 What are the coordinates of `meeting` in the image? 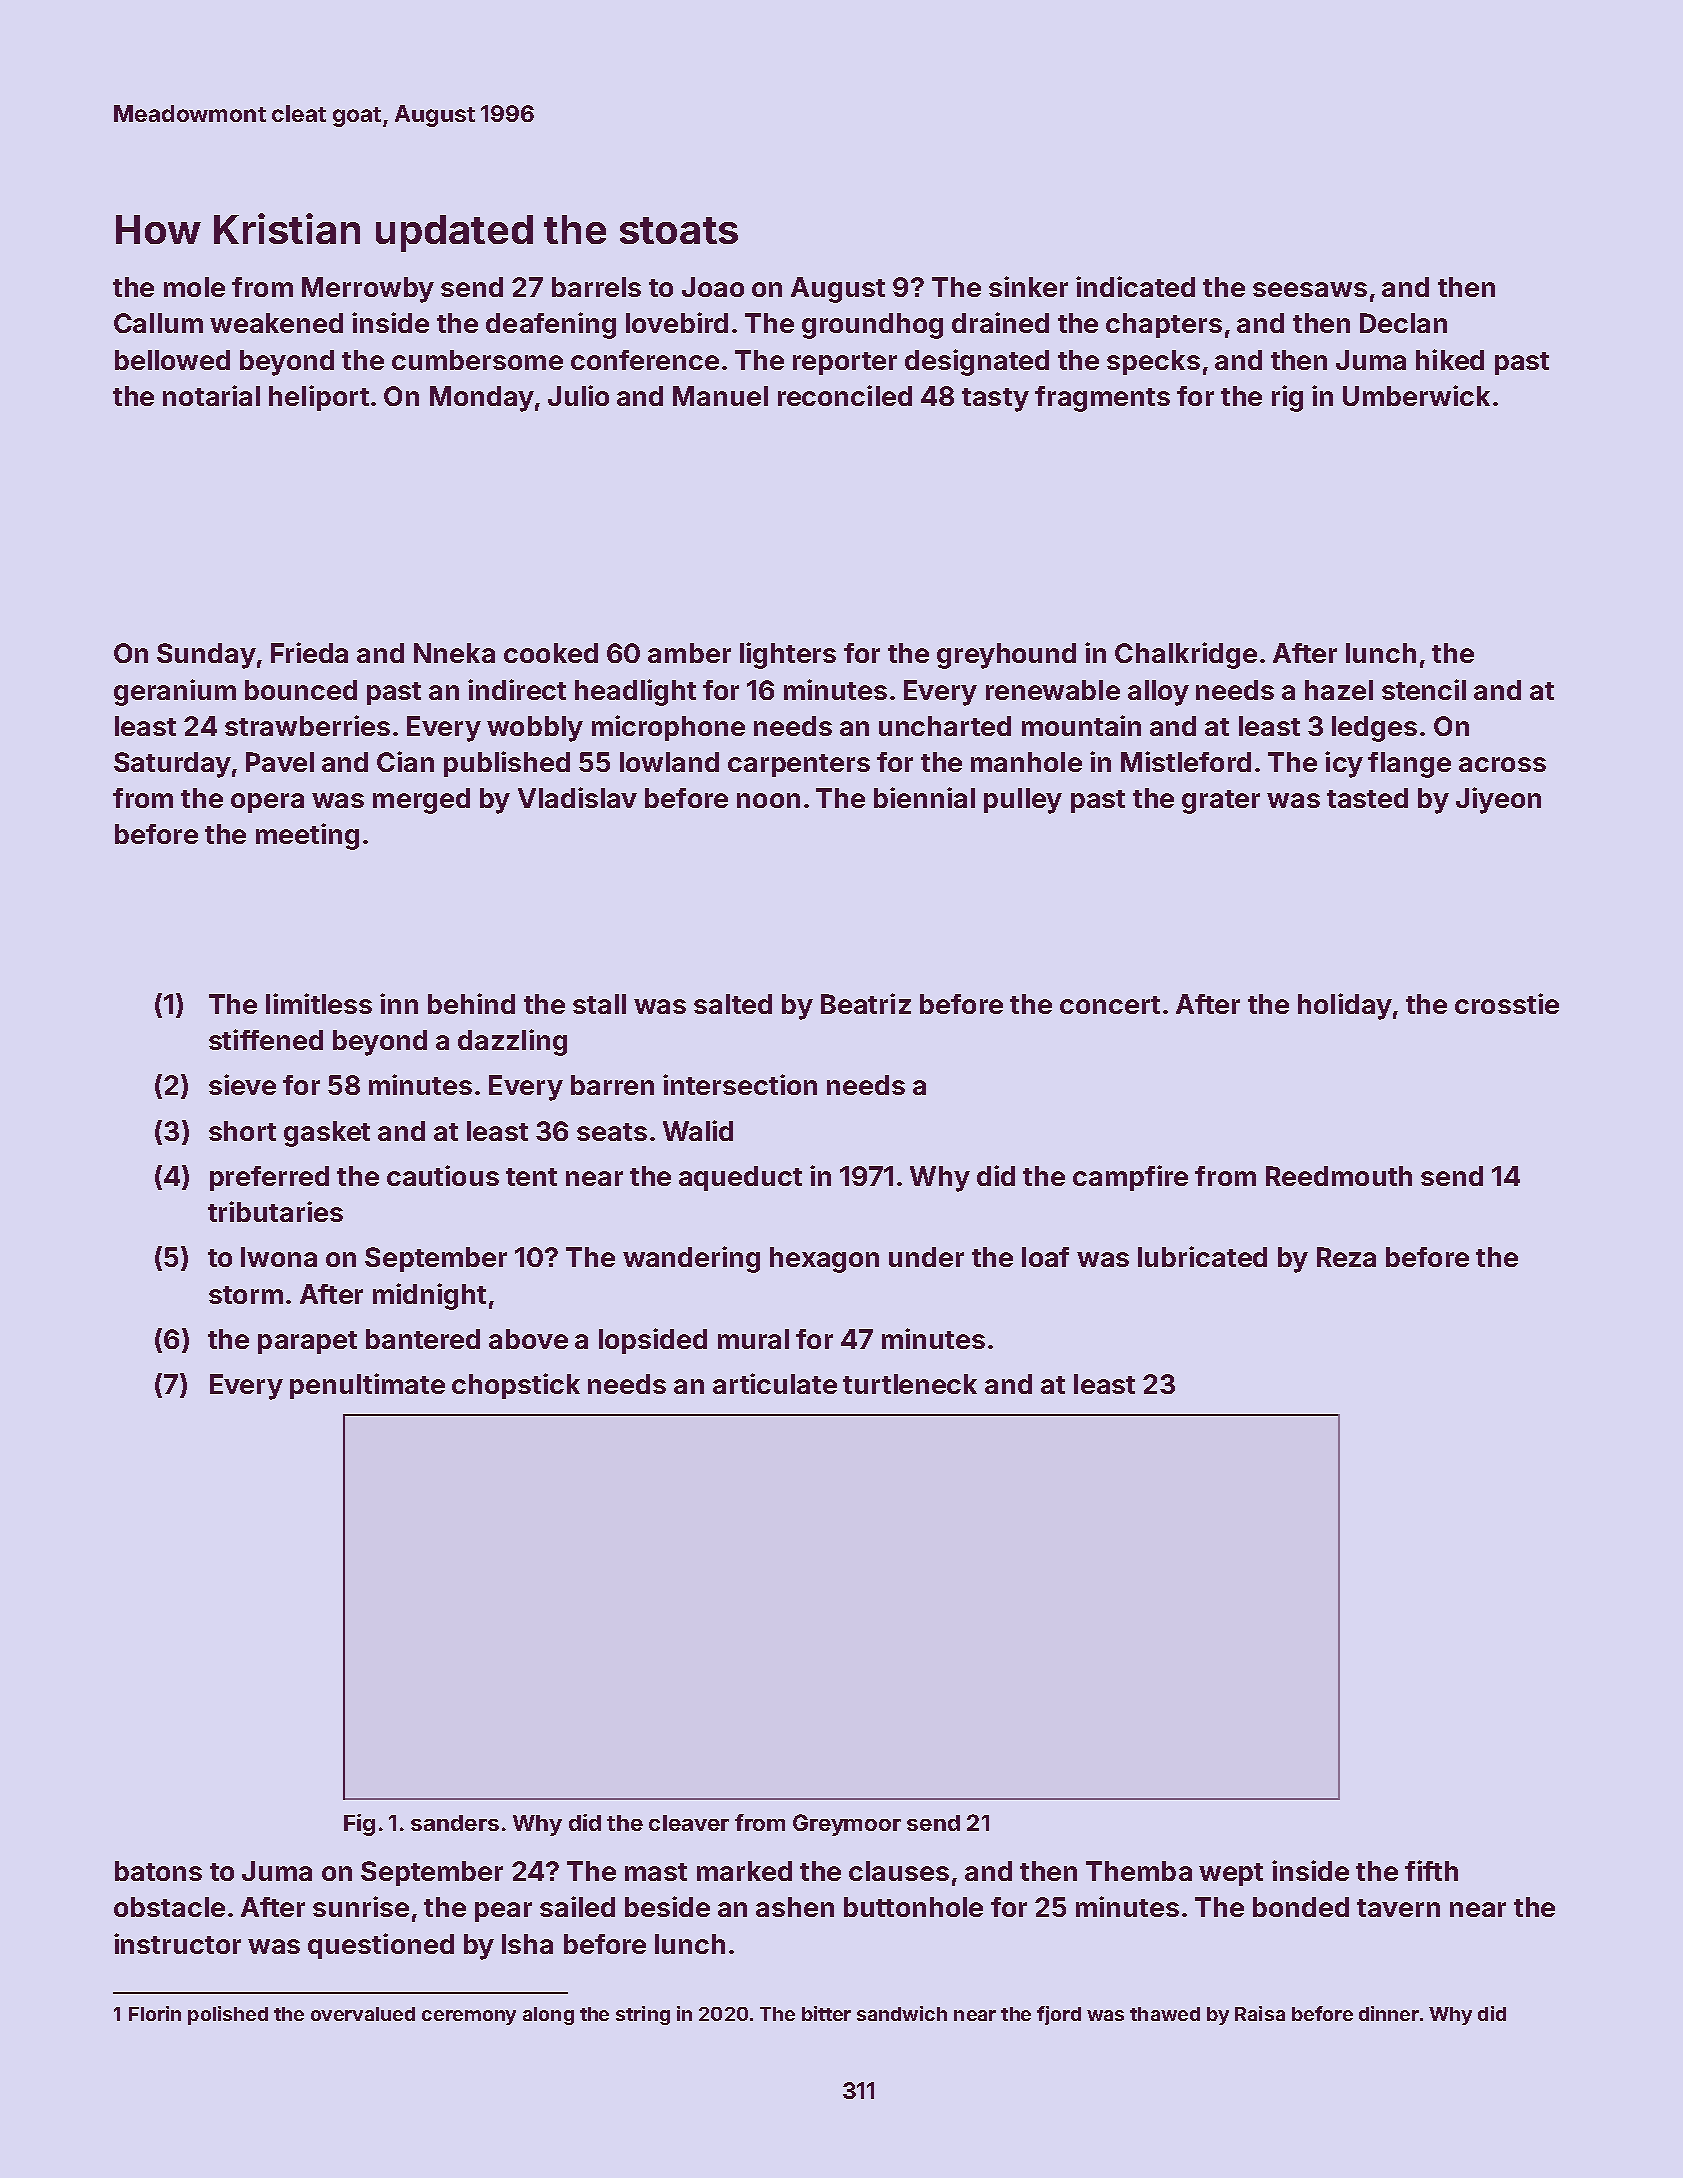 It's located at (307, 836).
